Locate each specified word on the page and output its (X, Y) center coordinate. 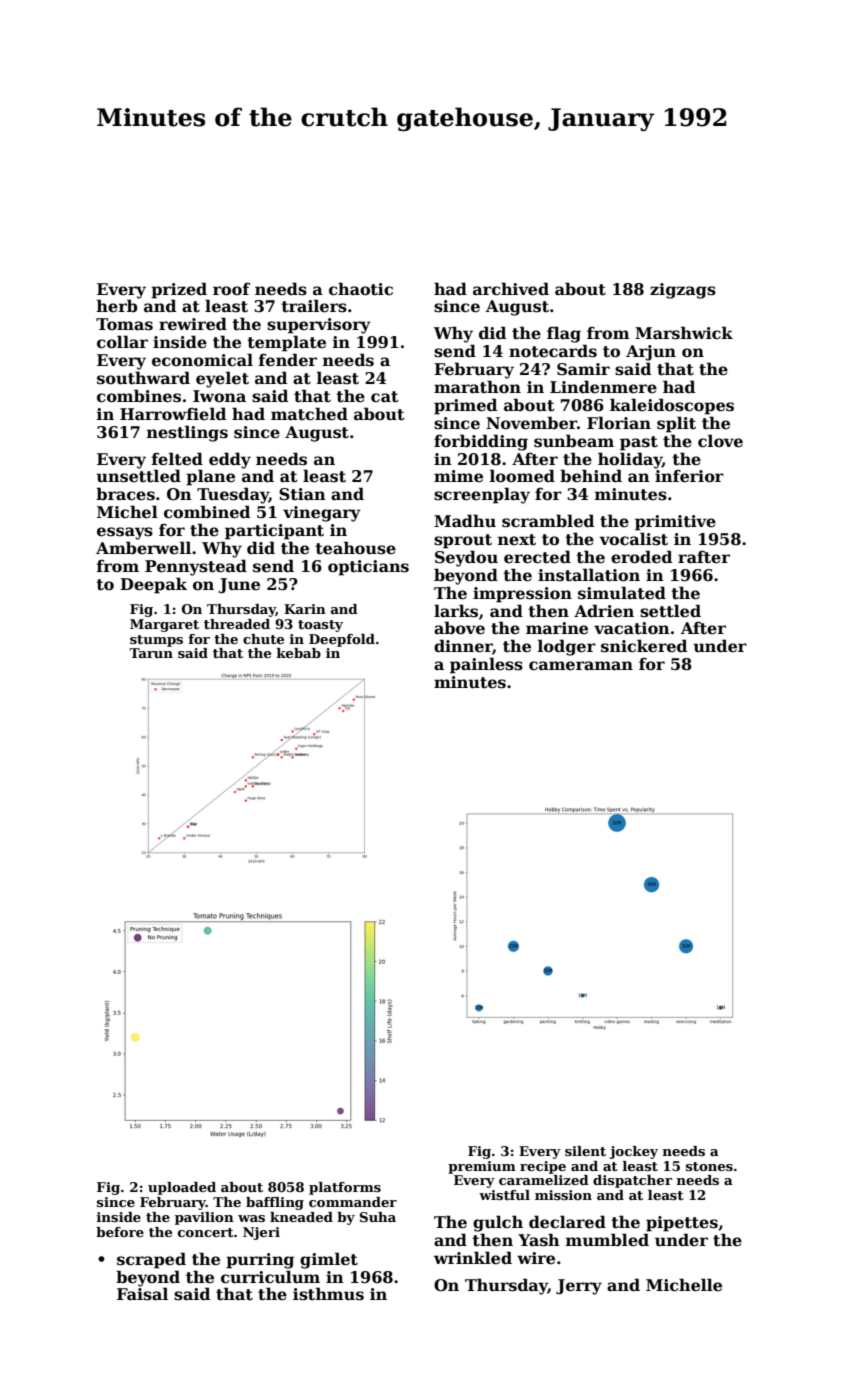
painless (486, 665)
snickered (644, 646)
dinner (463, 647)
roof (231, 289)
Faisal (142, 1294)
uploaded (182, 1188)
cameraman (581, 666)
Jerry (579, 1287)
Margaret (164, 625)
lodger (567, 647)
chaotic (361, 289)
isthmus (328, 1294)
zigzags (683, 291)
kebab (299, 653)
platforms (345, 1188)
